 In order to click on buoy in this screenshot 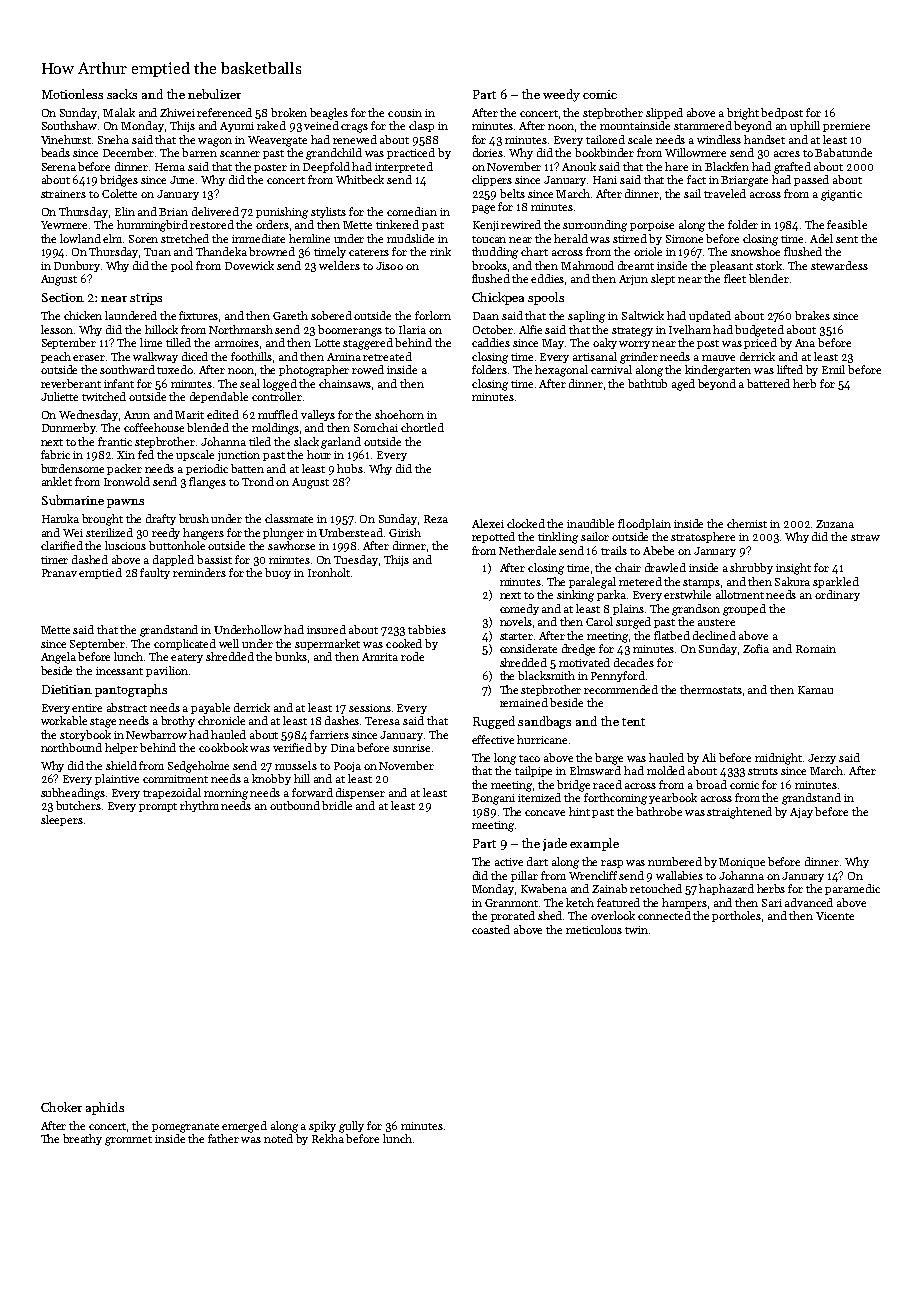, I will do `click(278, 573)`.
